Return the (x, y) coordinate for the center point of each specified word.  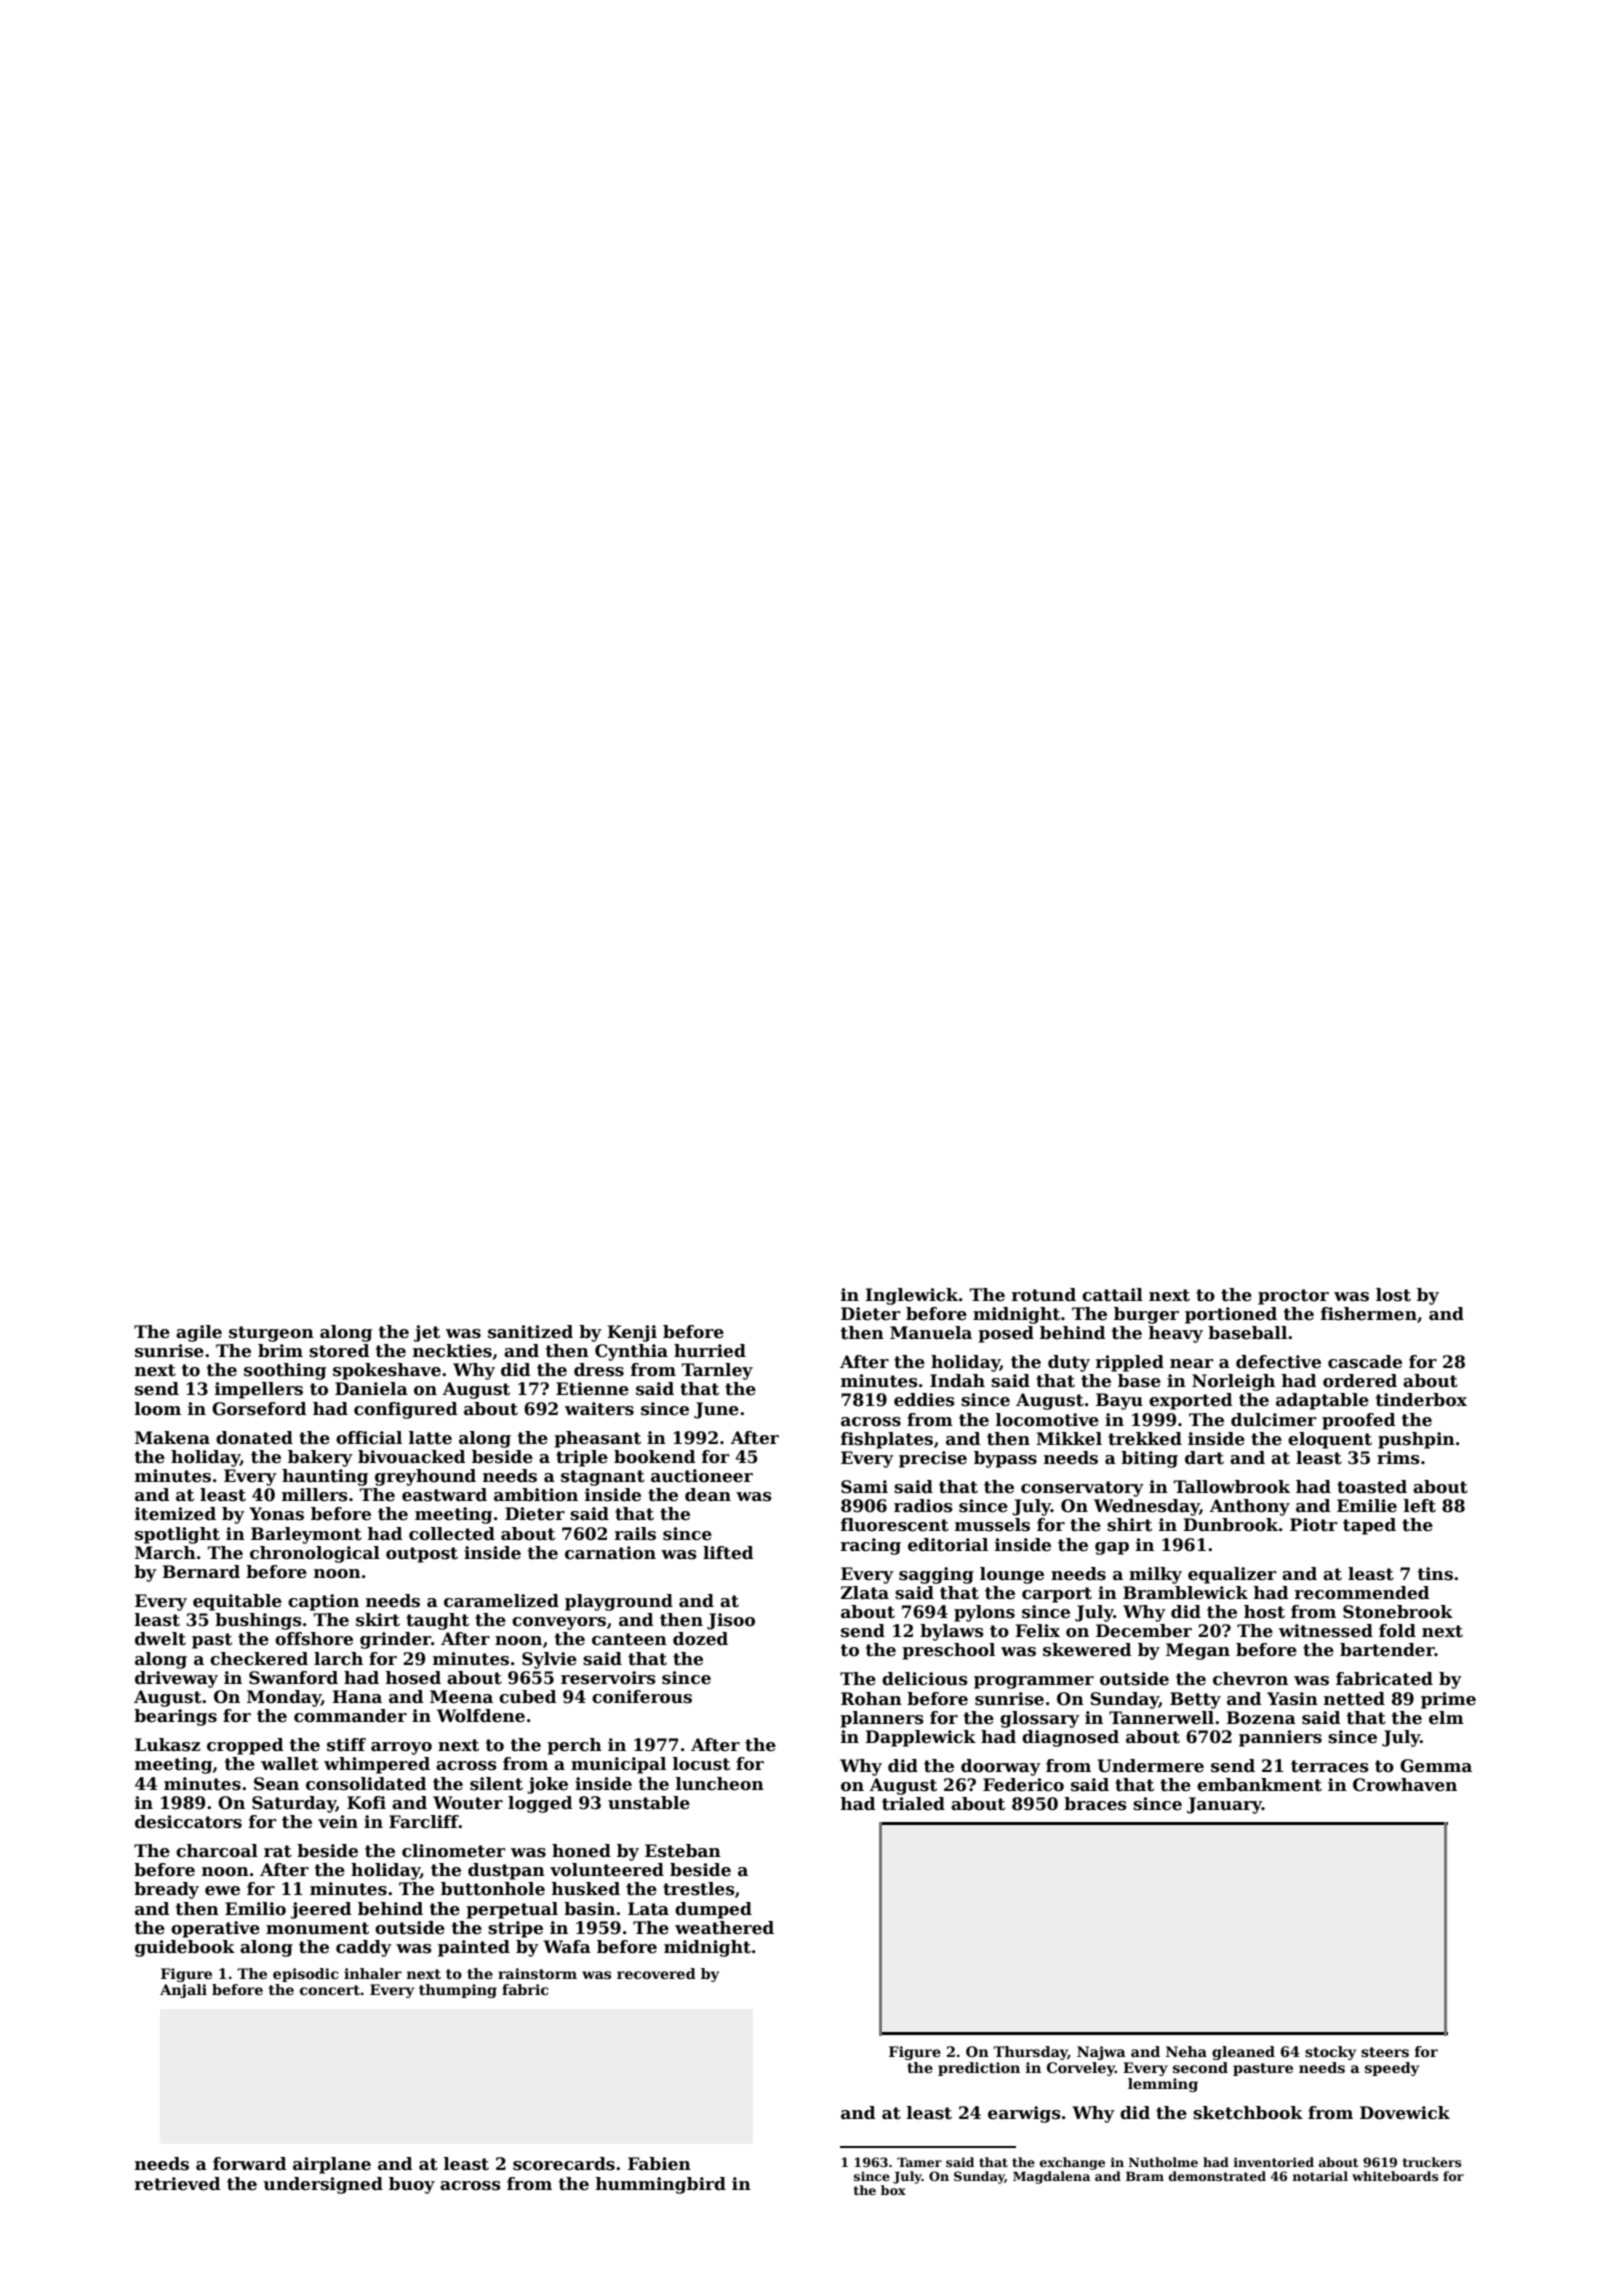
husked (585, 1889)
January (1224, 1805)
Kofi (366, 1803)
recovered (656, 1973)
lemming (1163, 2085)
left (1420, 1506)
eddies (924, 1400)
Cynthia (631, 1352)
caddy (364, 1948)
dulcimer (1273, 1420)
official (369, 1438)
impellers (259, 1390)
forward (250, 2164)
